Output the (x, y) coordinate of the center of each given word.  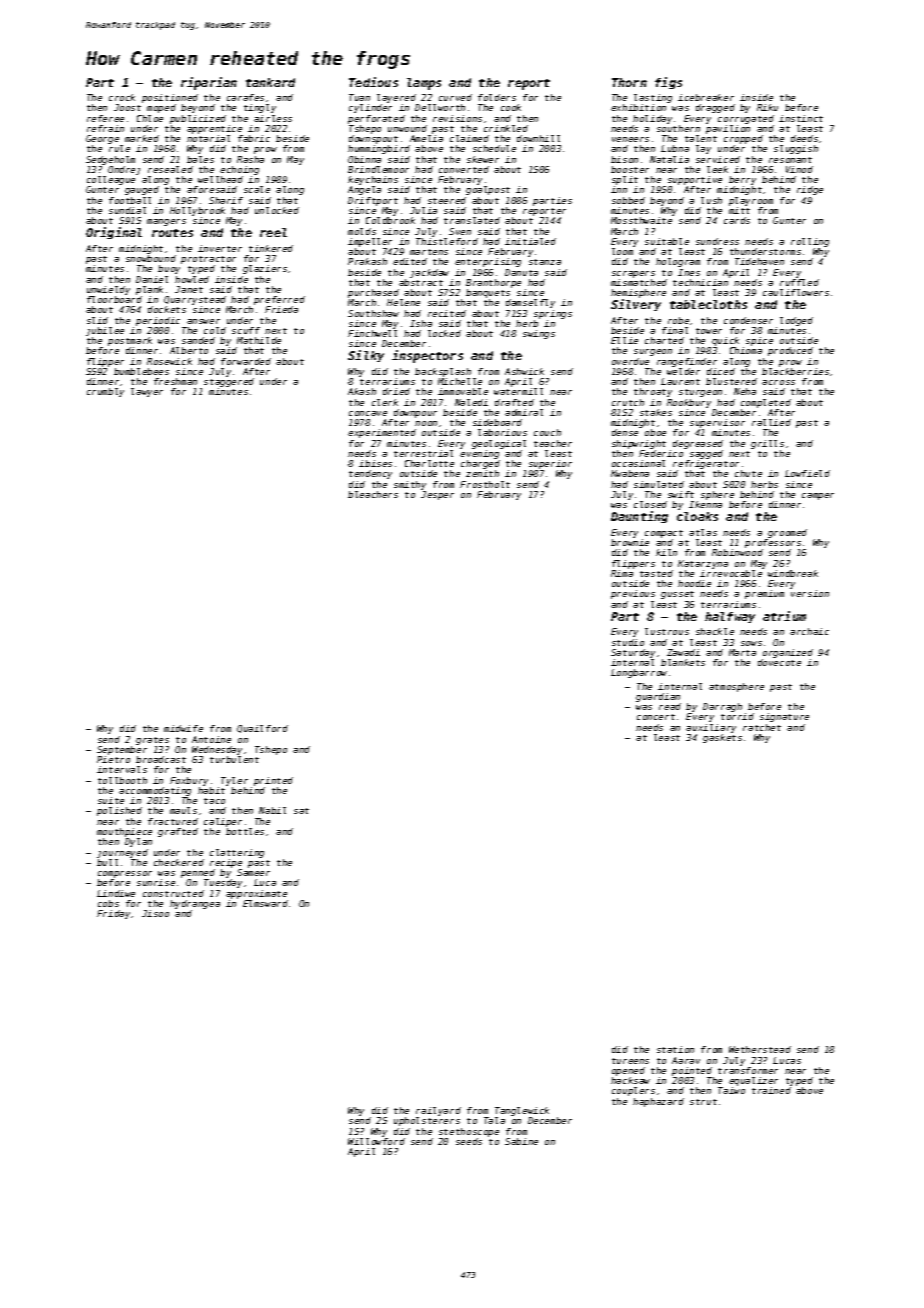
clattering (237, 853)
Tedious (373, 82)
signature (784, 717)
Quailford (262, 729)
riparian (209, 83)
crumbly (105, 392)
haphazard (658, 1102)
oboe (655, 432)
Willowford (376, 1141)
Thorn (629, 82)
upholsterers (427, 1121)
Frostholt (485, 484)
